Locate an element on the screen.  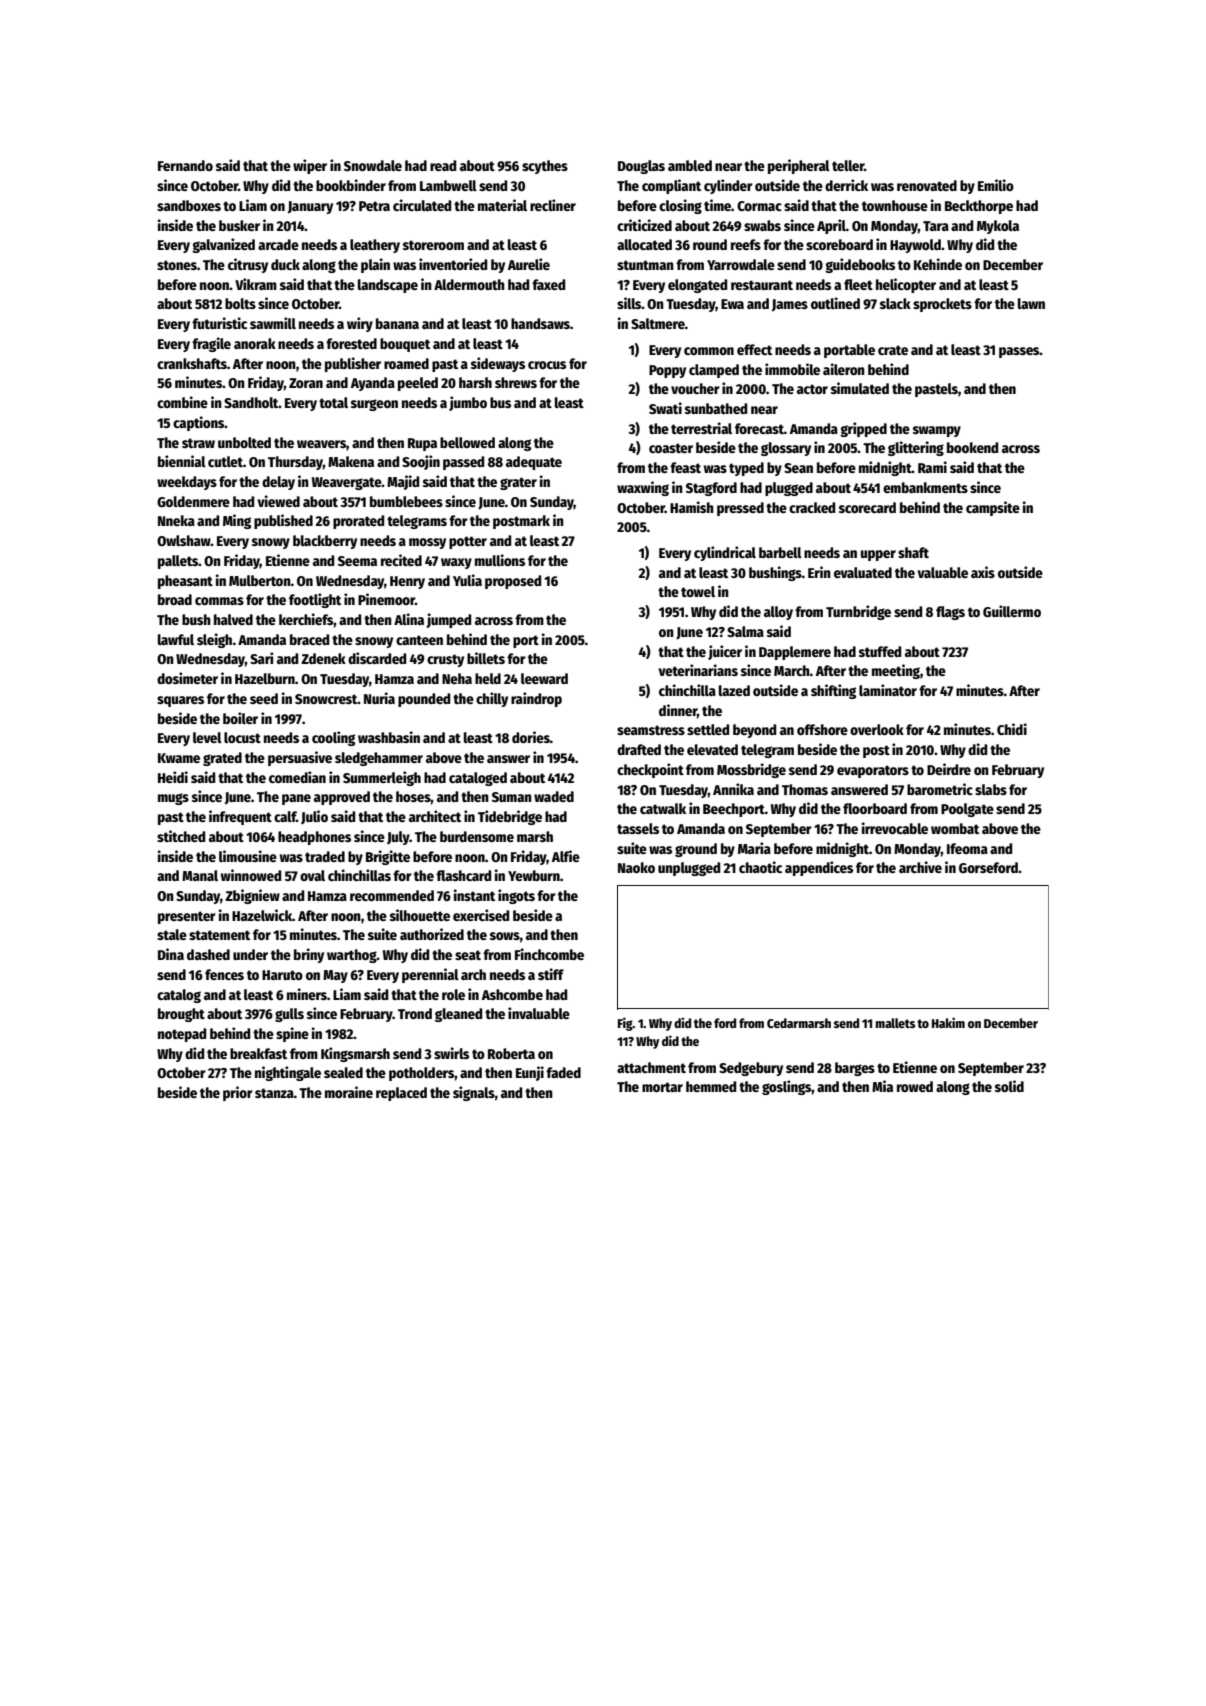
Ifeoma is located at coordinates (967, 848).
